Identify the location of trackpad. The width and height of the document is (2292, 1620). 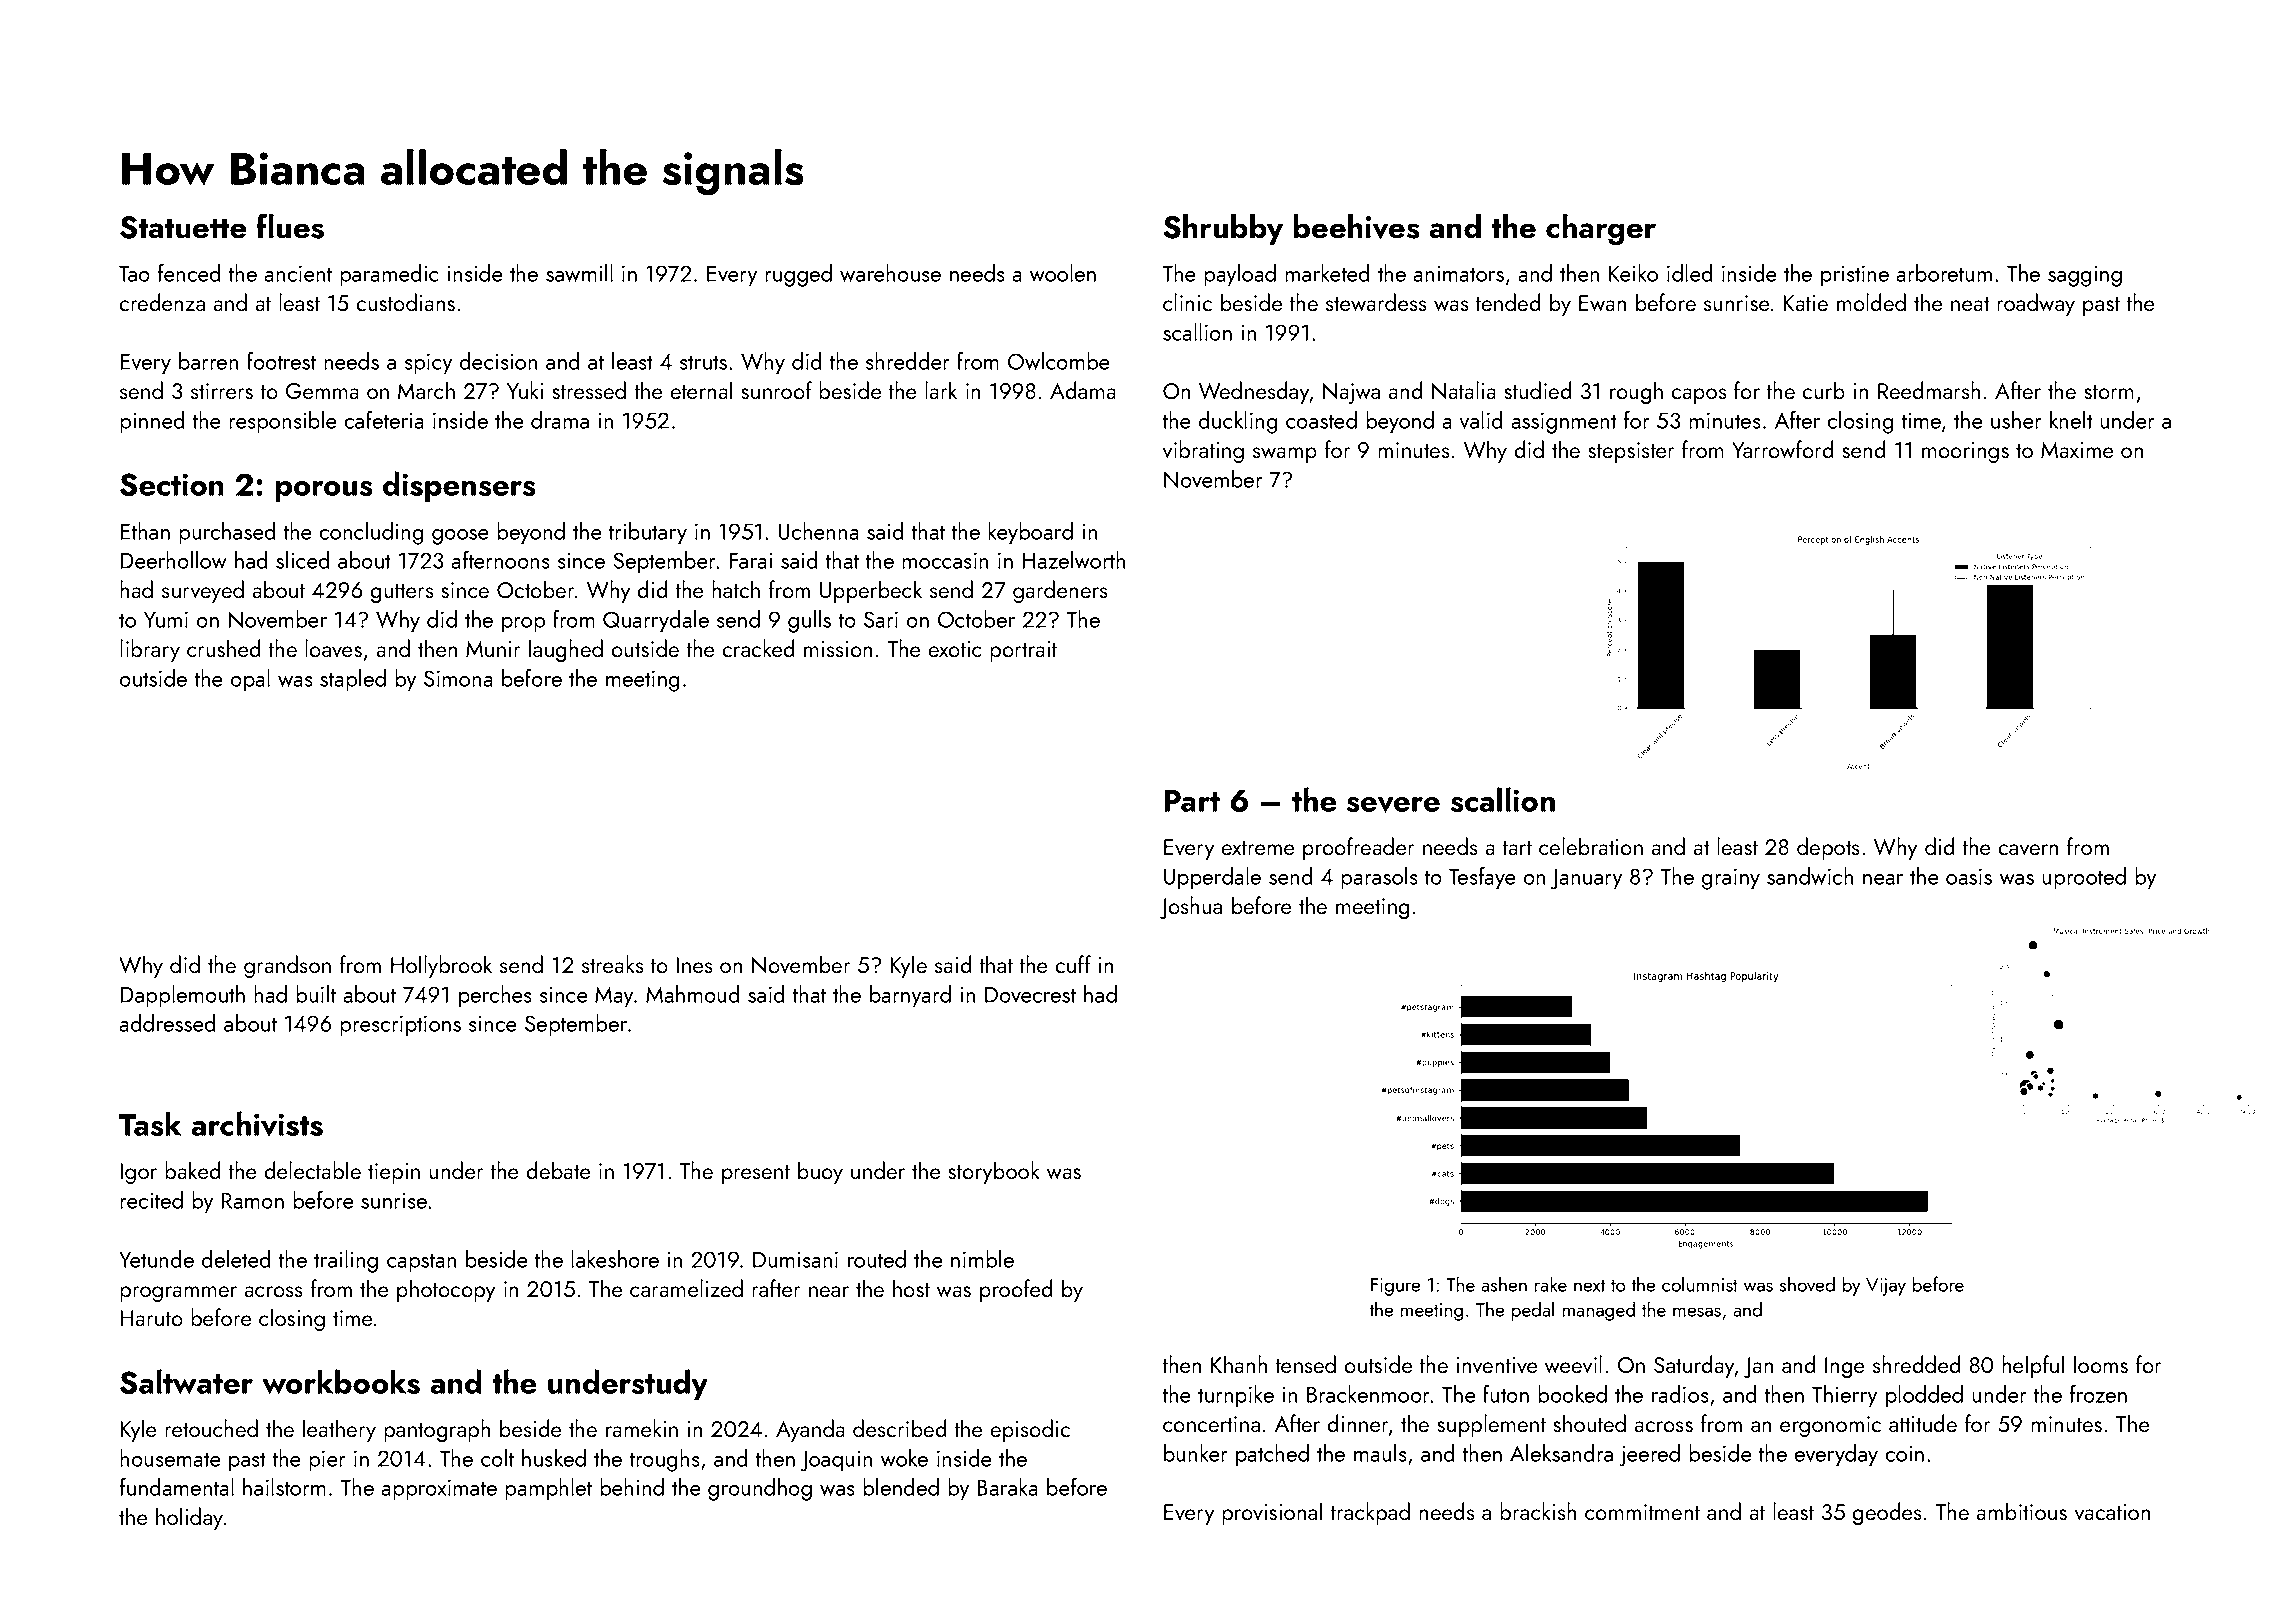
(1370, 1513).
